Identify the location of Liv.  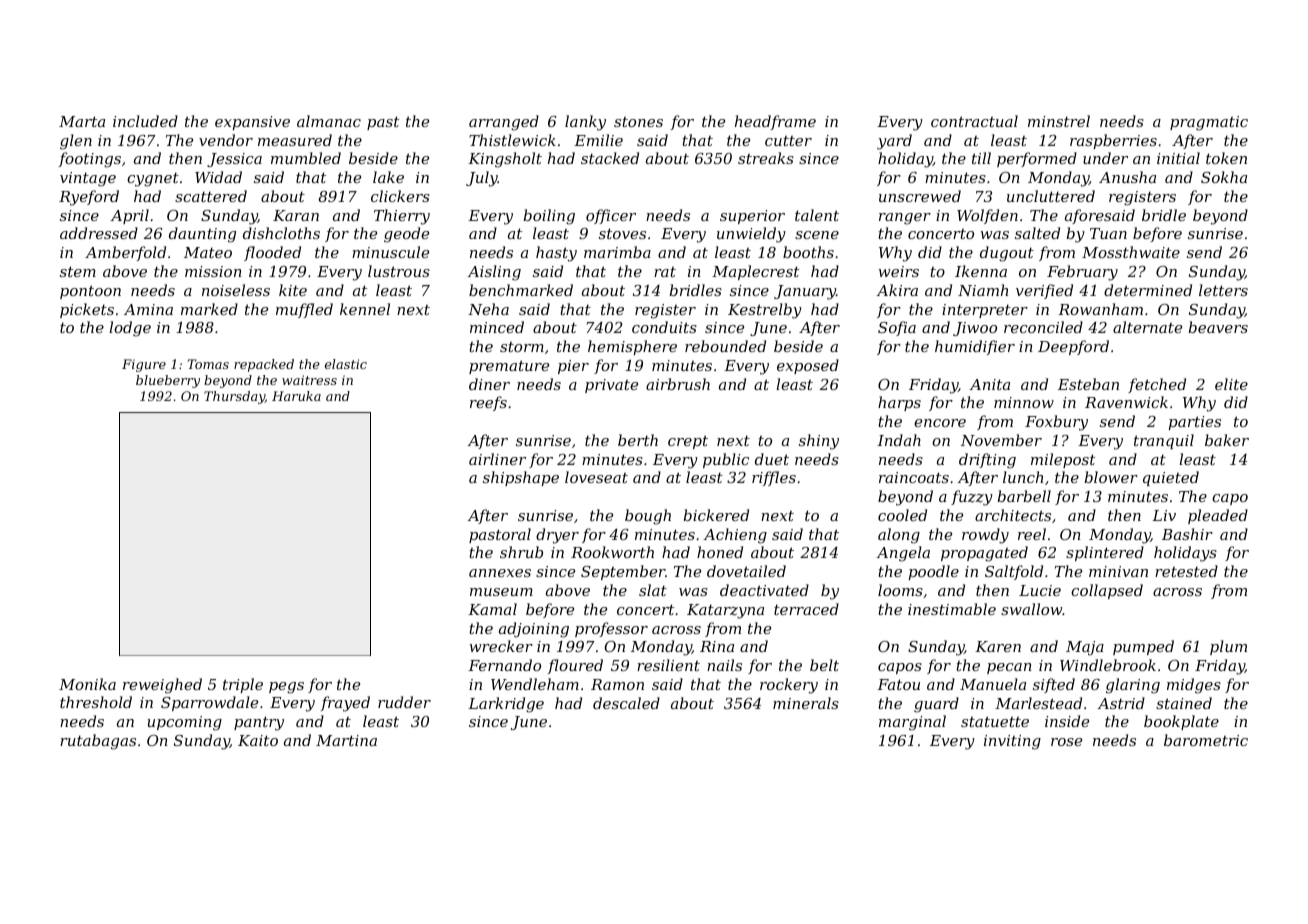
(1164, 515).
